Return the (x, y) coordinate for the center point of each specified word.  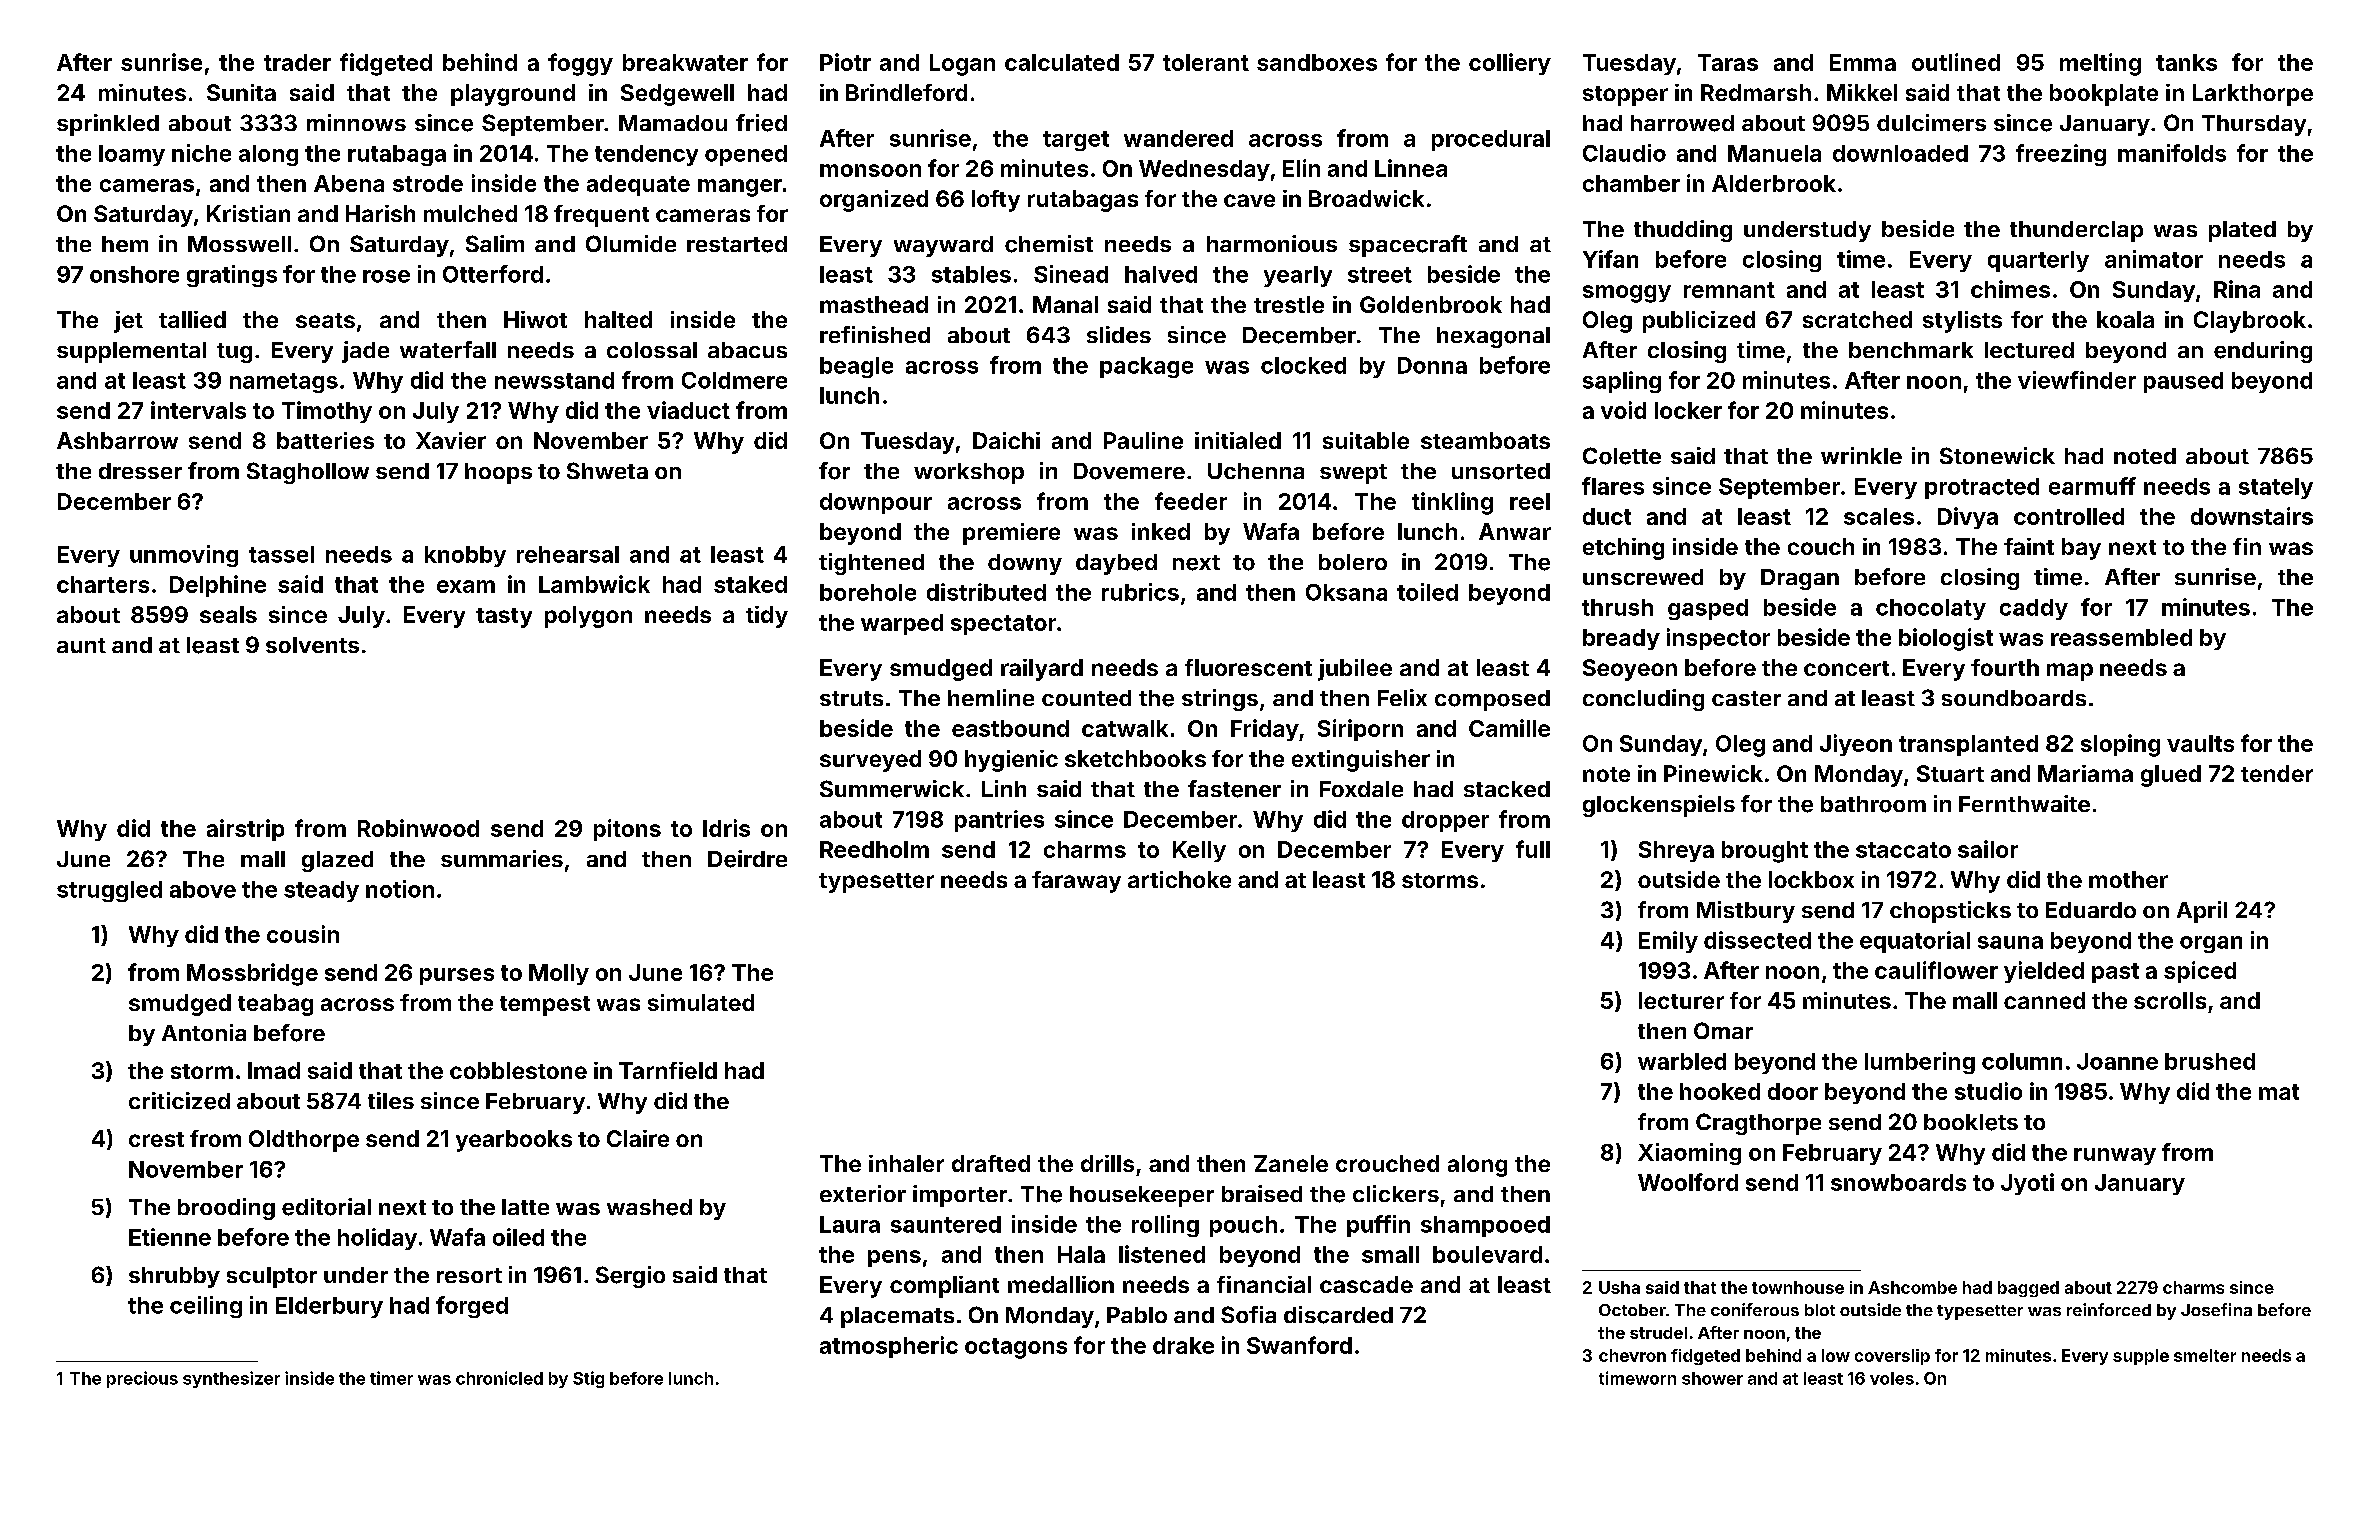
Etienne (170, 1237)
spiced (2200, 972)
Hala (1081, 1254)
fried (761, 123)
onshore (134, 274)
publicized (1699, 322)
